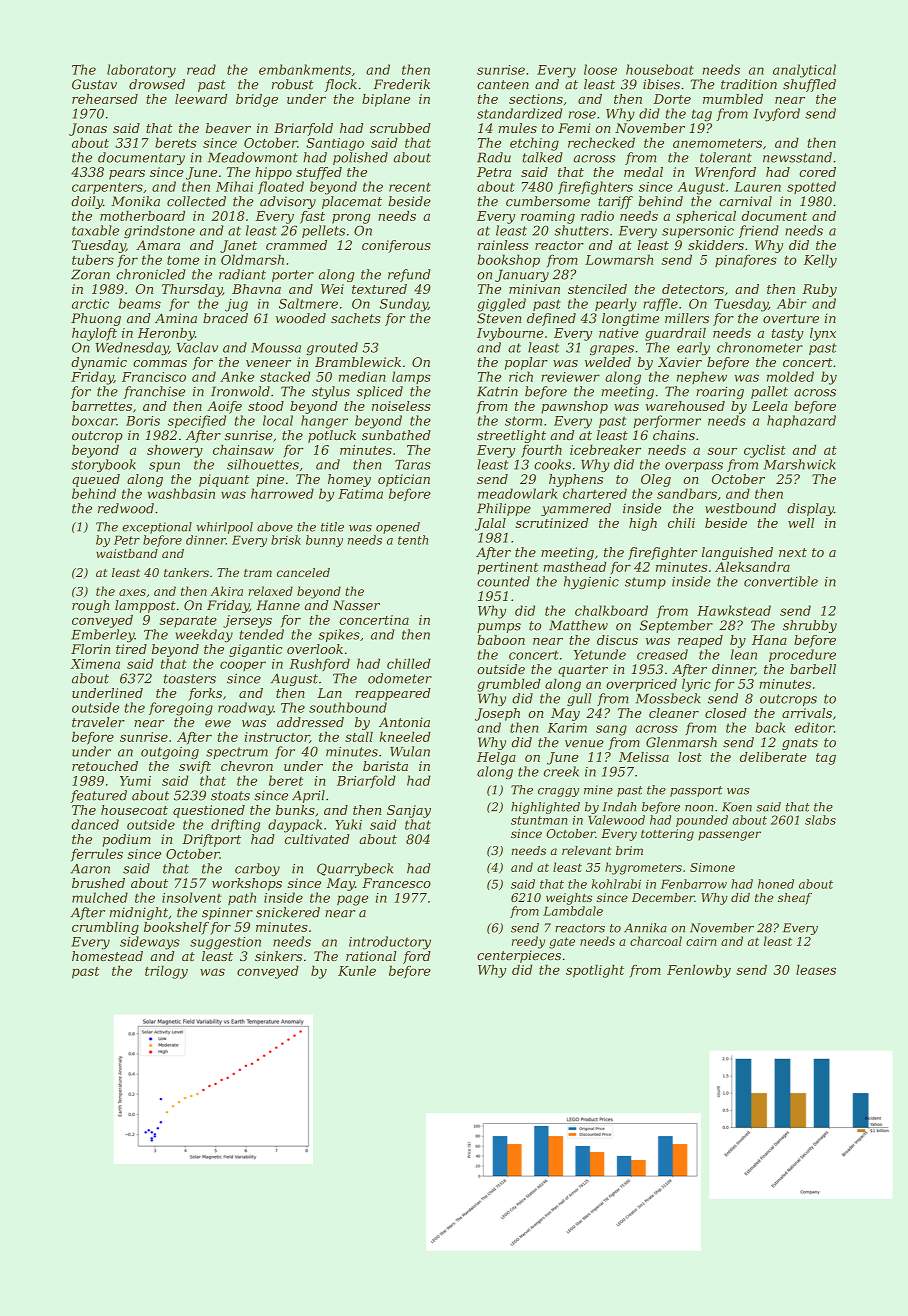 The height and width of the screenshot is (1316, 908). Describe the element at coordinates (396, 246) in the screenshot. I see `coniferous` at that location.
